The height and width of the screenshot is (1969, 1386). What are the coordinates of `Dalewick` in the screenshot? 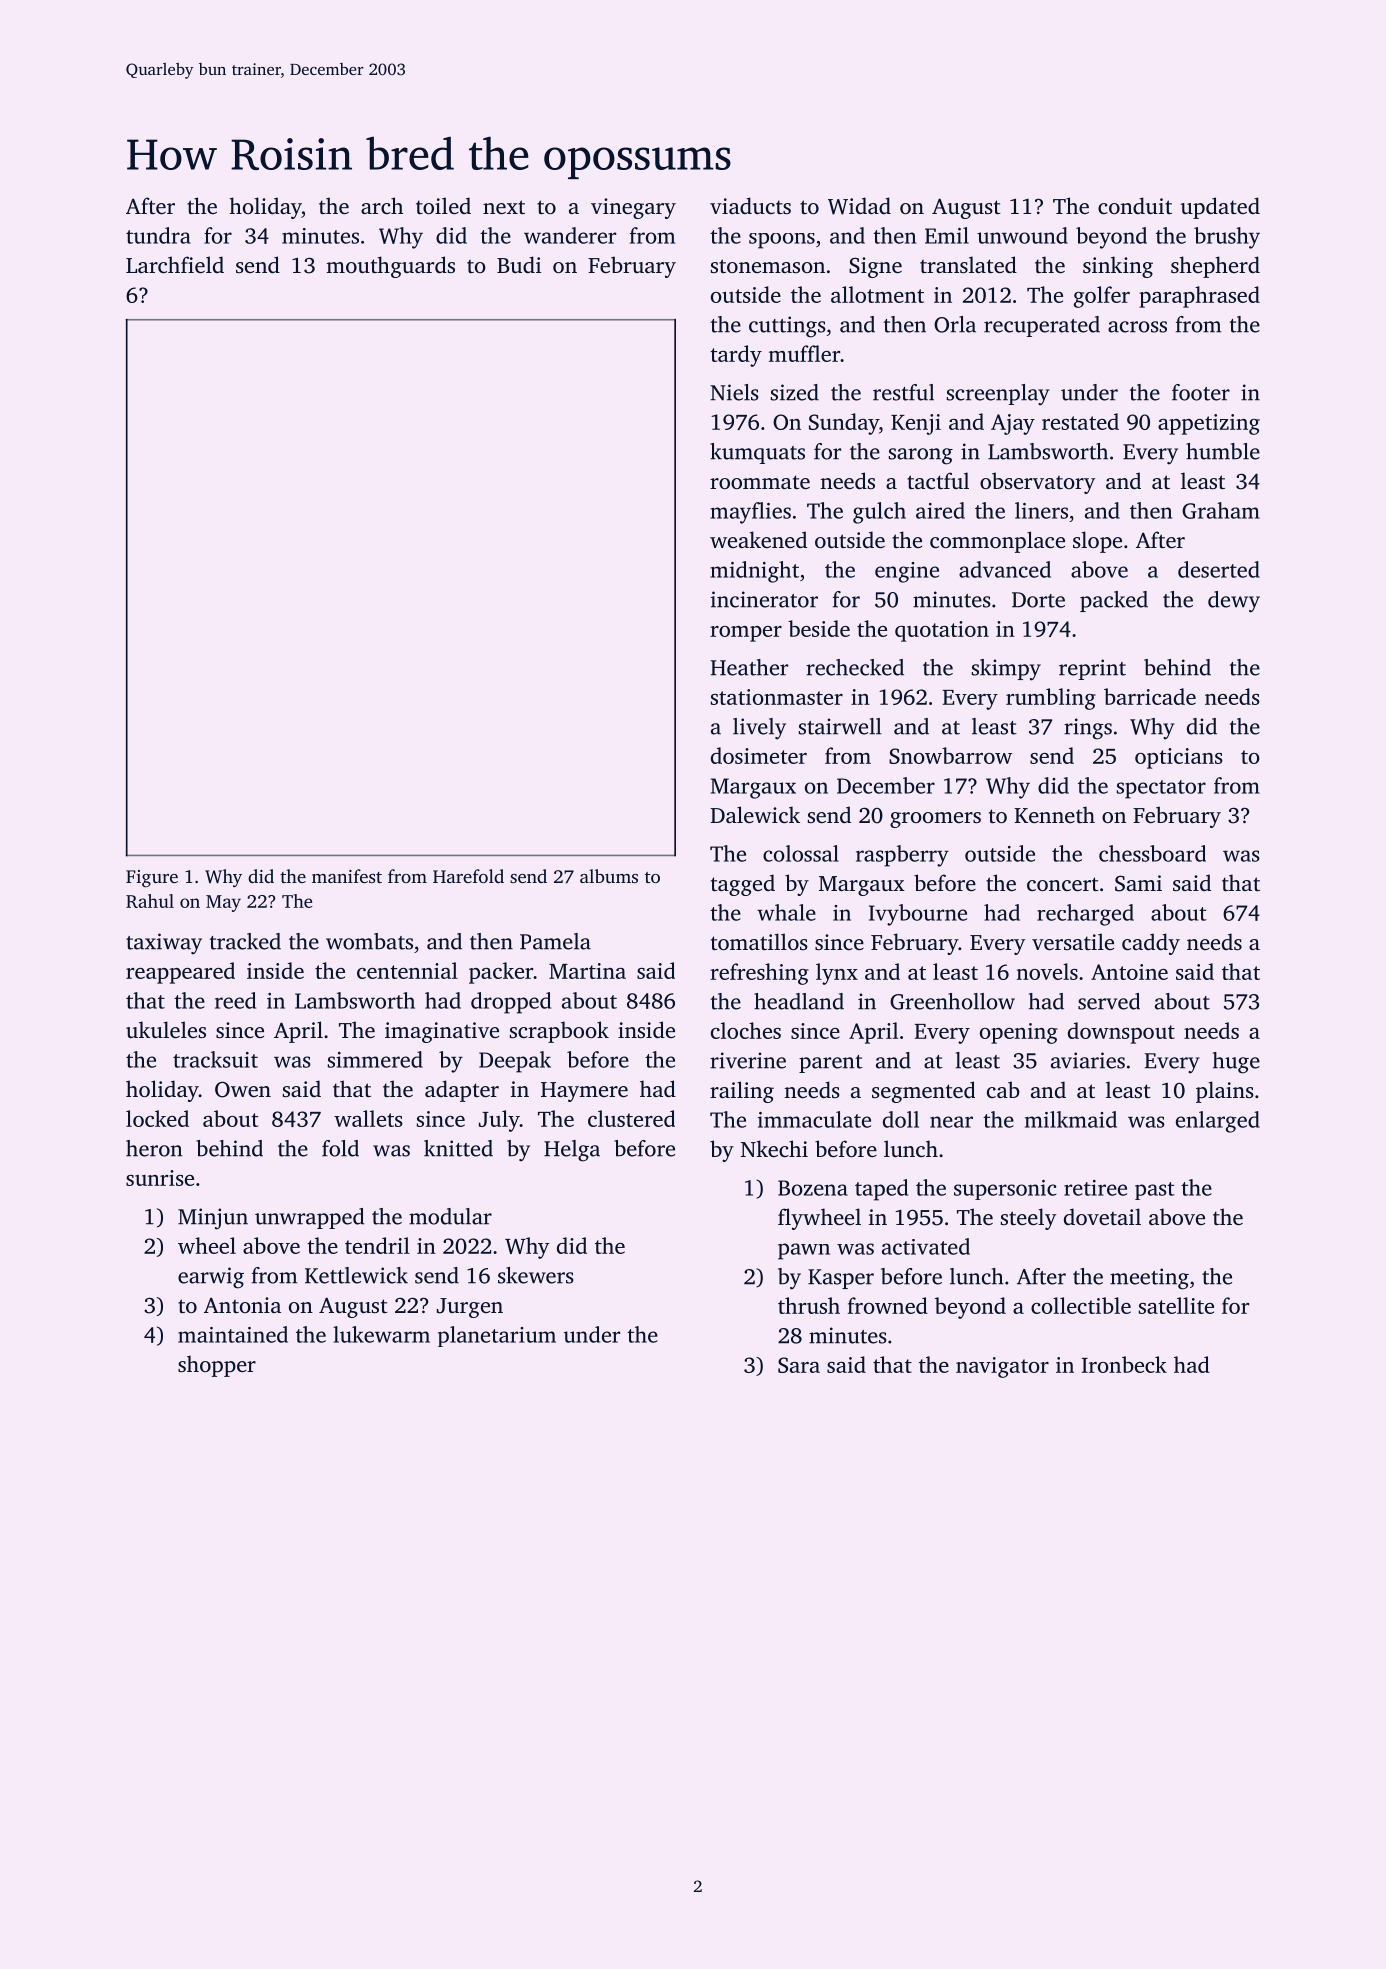 It's located at (755, 814).
